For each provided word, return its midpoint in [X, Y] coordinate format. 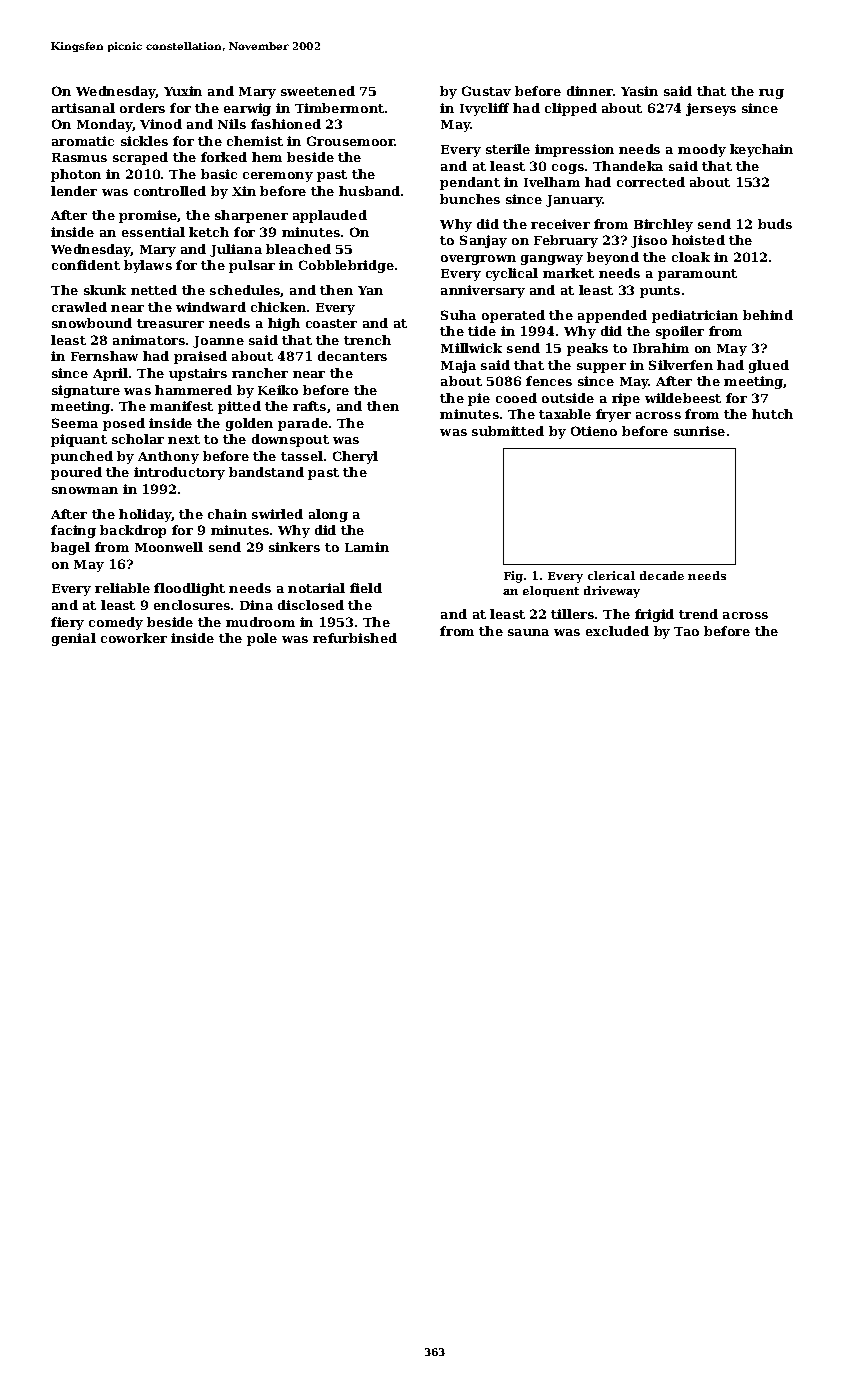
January [574, 201]
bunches [470, 199]
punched [82, 457]
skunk [105, 290]
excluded [617, 631]
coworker [134, 638]
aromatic [83, 141]
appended [612, 316]
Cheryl [355, 457]
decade [662, 575]
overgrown [478, 260]
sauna [528, 632]
